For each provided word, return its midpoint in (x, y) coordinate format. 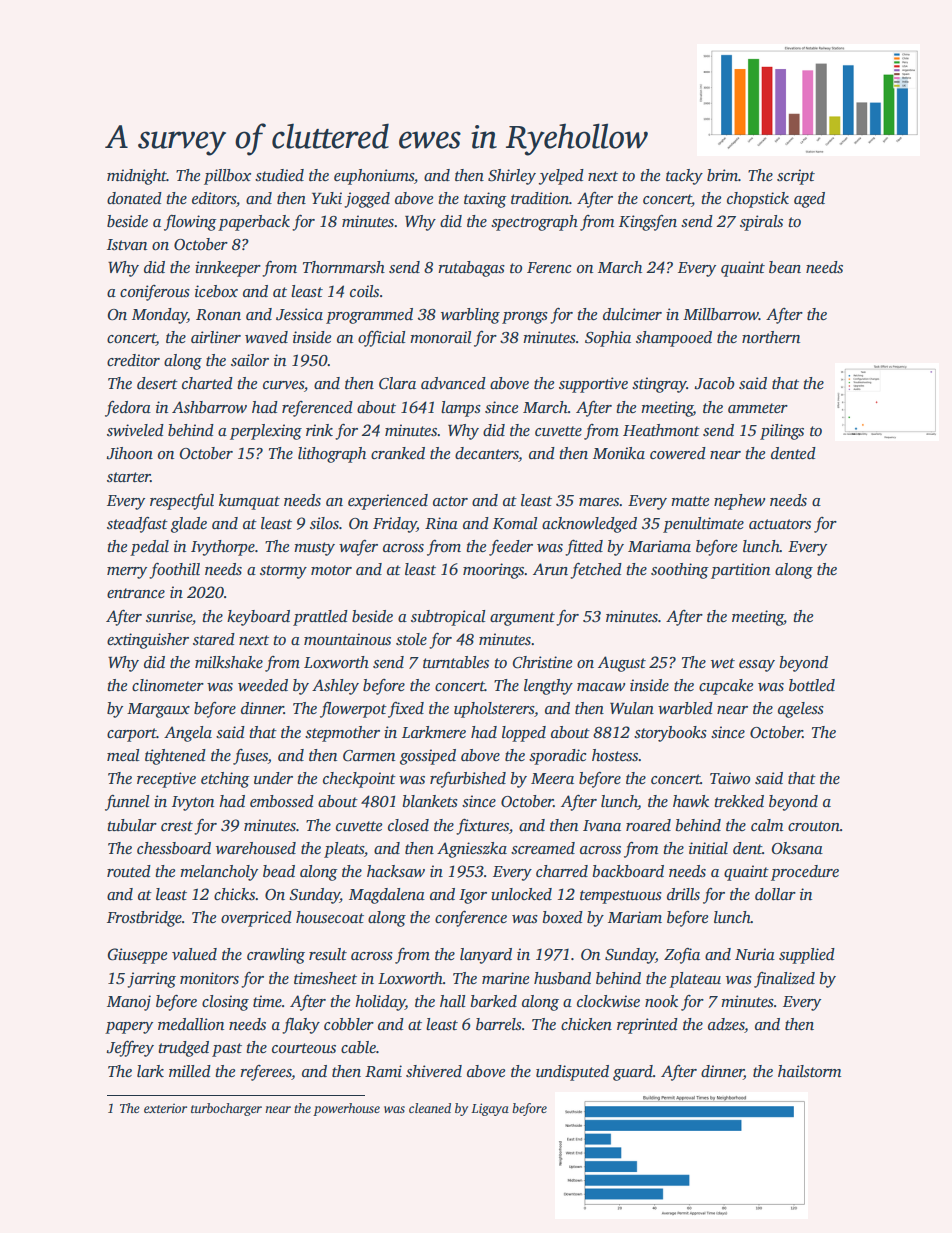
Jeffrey (130, 1049)
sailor (250, 360)
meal (123, 755)
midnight (137, 177)
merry (127, 573)
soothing (680, 571)
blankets (430, 801)
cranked (398, 453)
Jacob (714, 383)
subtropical (448, 618)
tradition (540, 198)
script (796, 177)
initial (708, 848)
